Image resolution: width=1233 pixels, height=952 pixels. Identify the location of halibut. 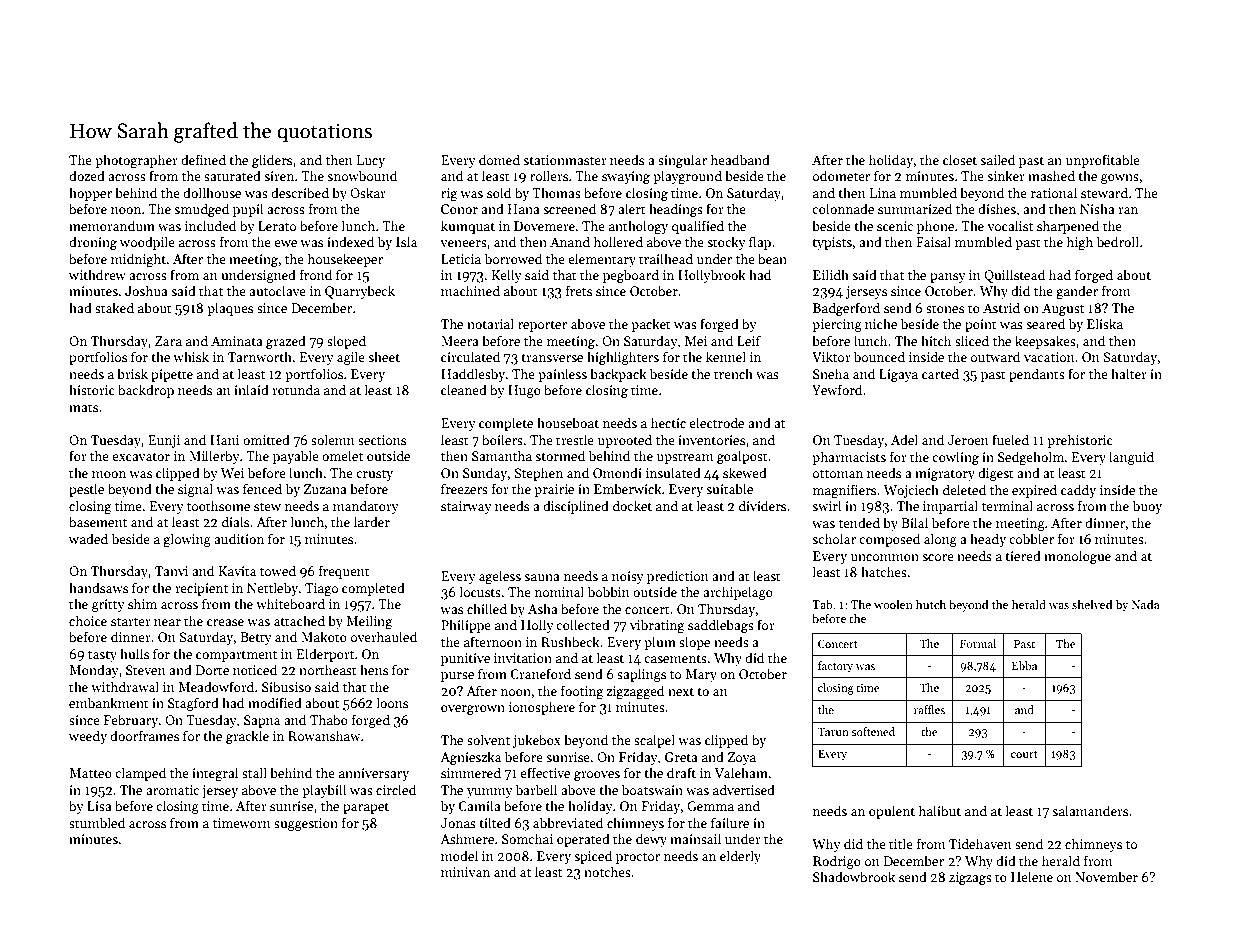
(940, 810).
